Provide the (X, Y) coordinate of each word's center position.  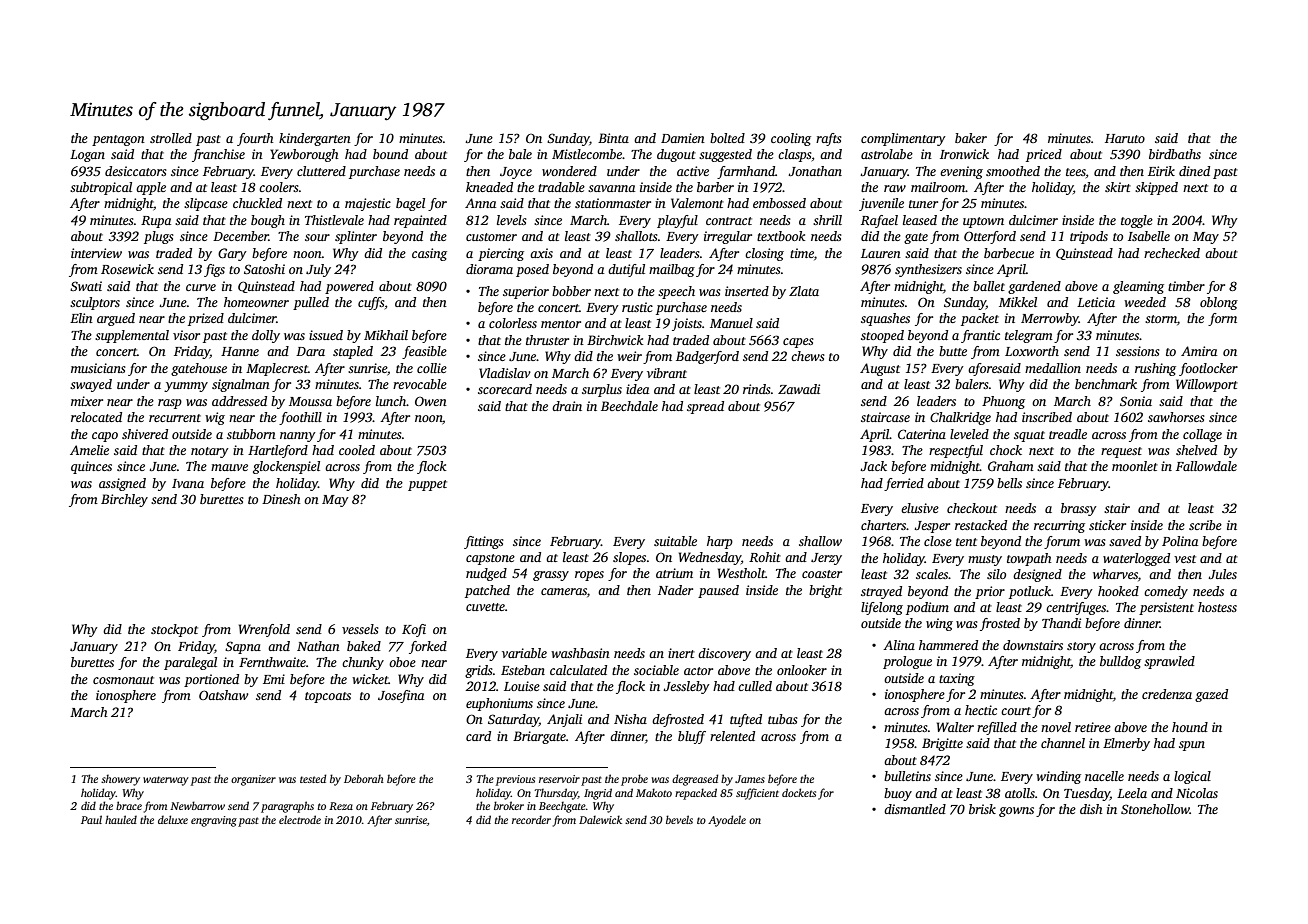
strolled (171, 138)
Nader (675, 590)
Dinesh (281, 499)
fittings (484, 542)
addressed (239, 401)
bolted (727, 138)
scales (932, 574)
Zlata (804, 291)
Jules (1222, 574)
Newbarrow (197, 805)
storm (1161, 319)
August (880, 369)
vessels (360, 629)
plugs (159, 237)
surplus (602, 390)
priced (1044, 155)
